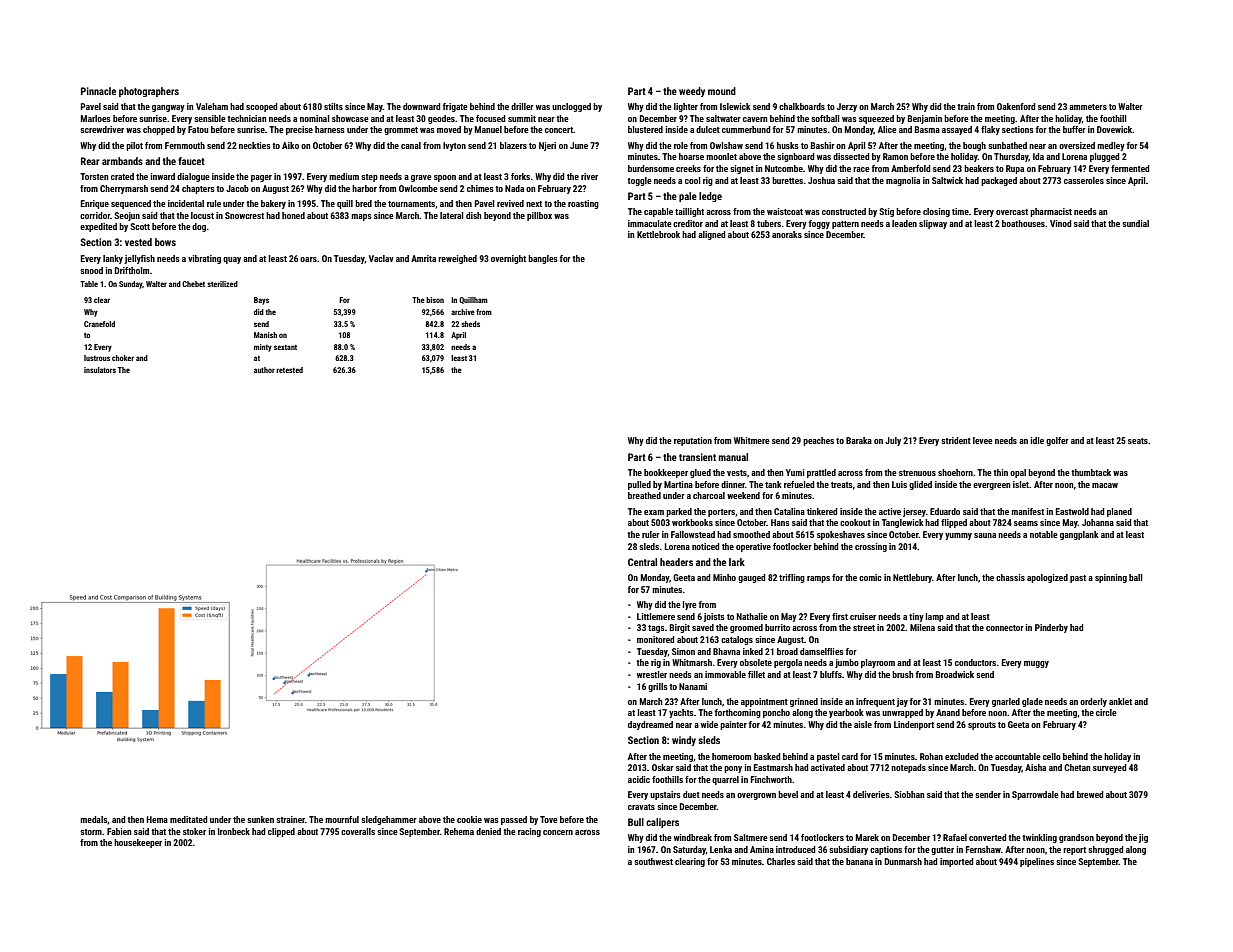  Describe the element at coordinates (342, 819) in the screenshot. I see `mournful` at that location.
